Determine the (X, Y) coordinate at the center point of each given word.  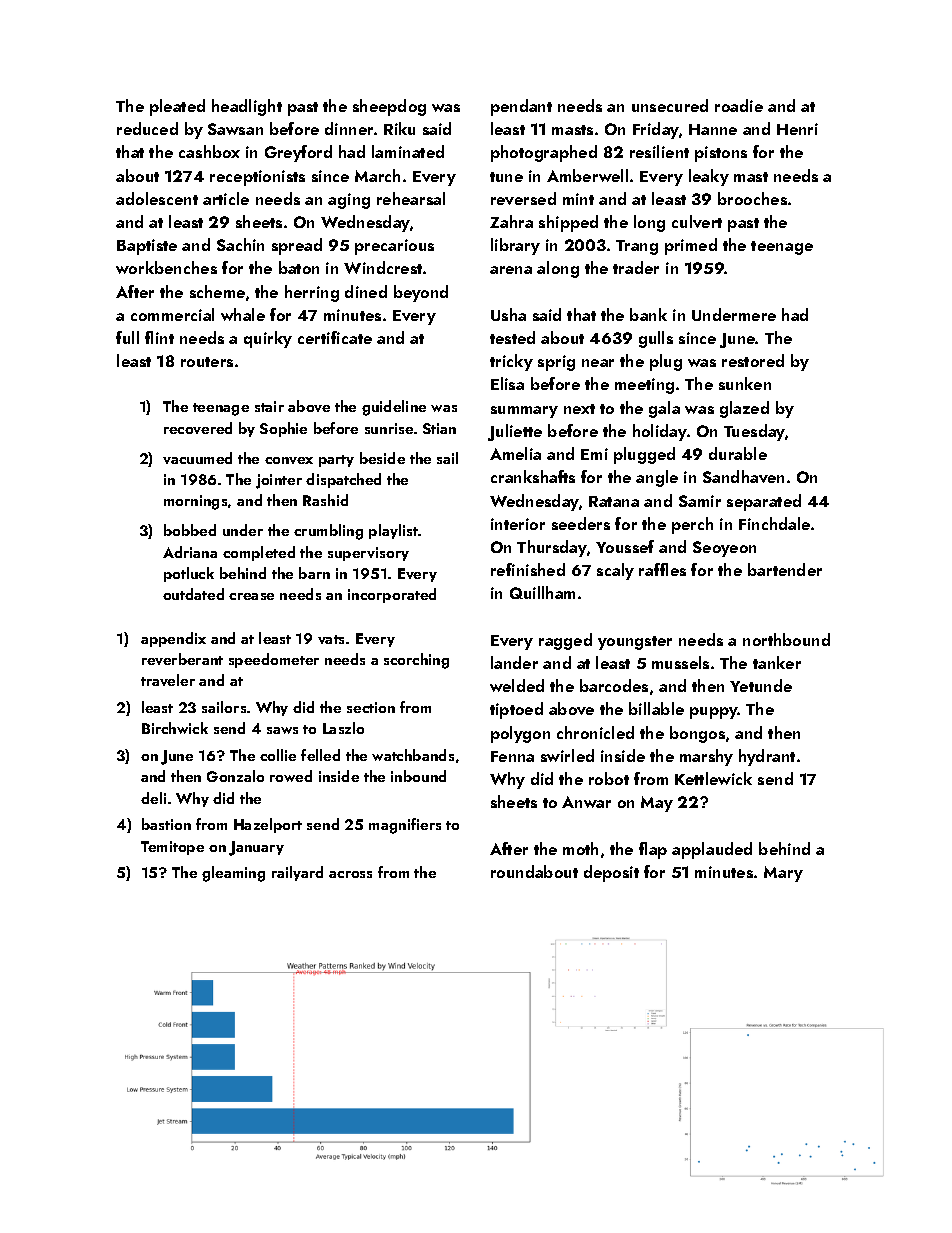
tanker (777, 662)
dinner (349, 128)
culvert (697, 221)
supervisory (368, 554)
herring (312, 293)
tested (512, 337)
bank (648, 314)
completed (259, 553)
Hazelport (268, 825)
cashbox (209, 151)
